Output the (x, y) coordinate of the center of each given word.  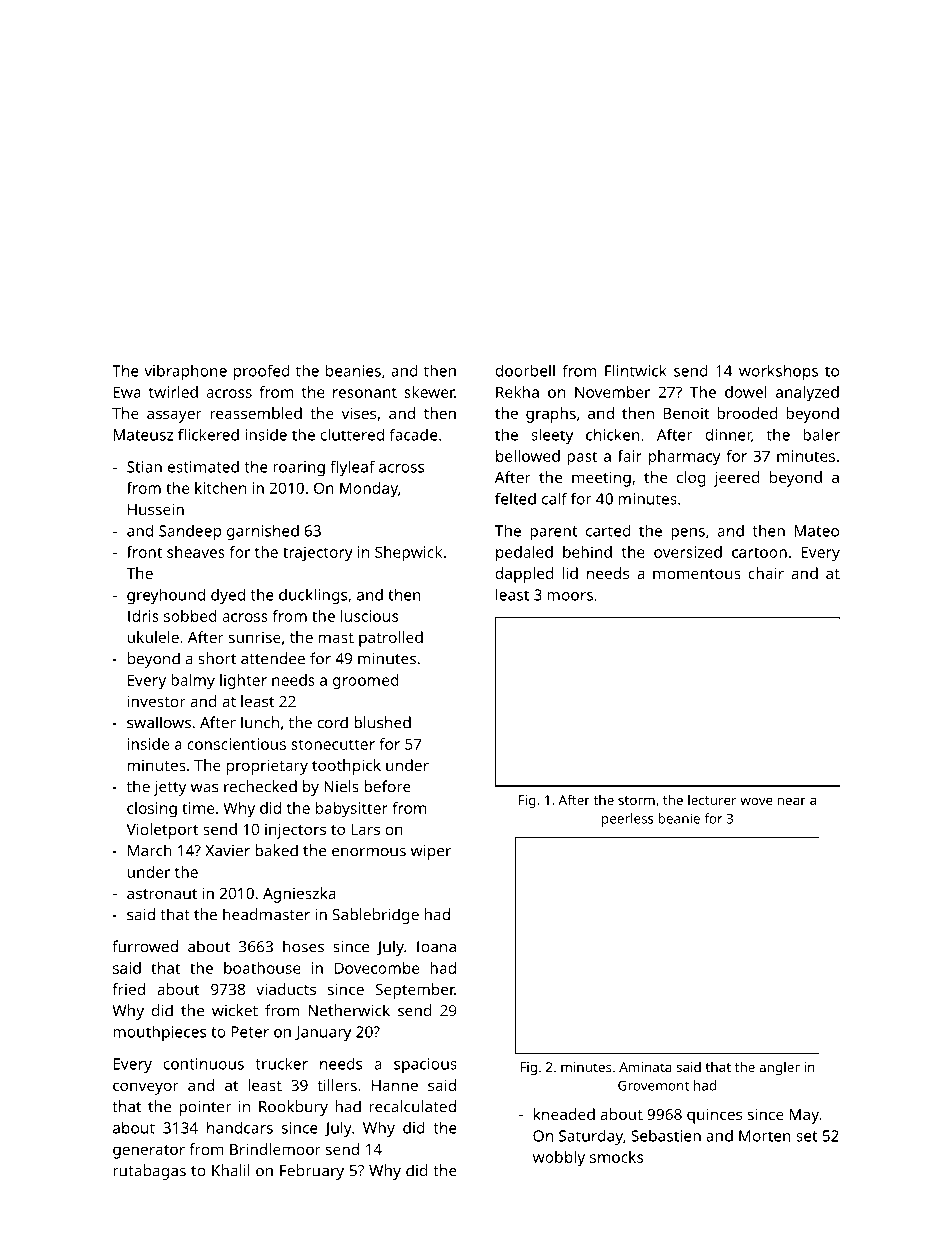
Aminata (645, 1067)
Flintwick (636, 370)
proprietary (267, 767)
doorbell (525, 370)
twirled (173, 392)
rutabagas (149, 1172)
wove (756, 801)
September (415, 991)
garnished (263, 532)
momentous (697, 574)
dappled (524, 575)
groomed (366, 682)
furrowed (145, 946)
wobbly (559, 1159)
